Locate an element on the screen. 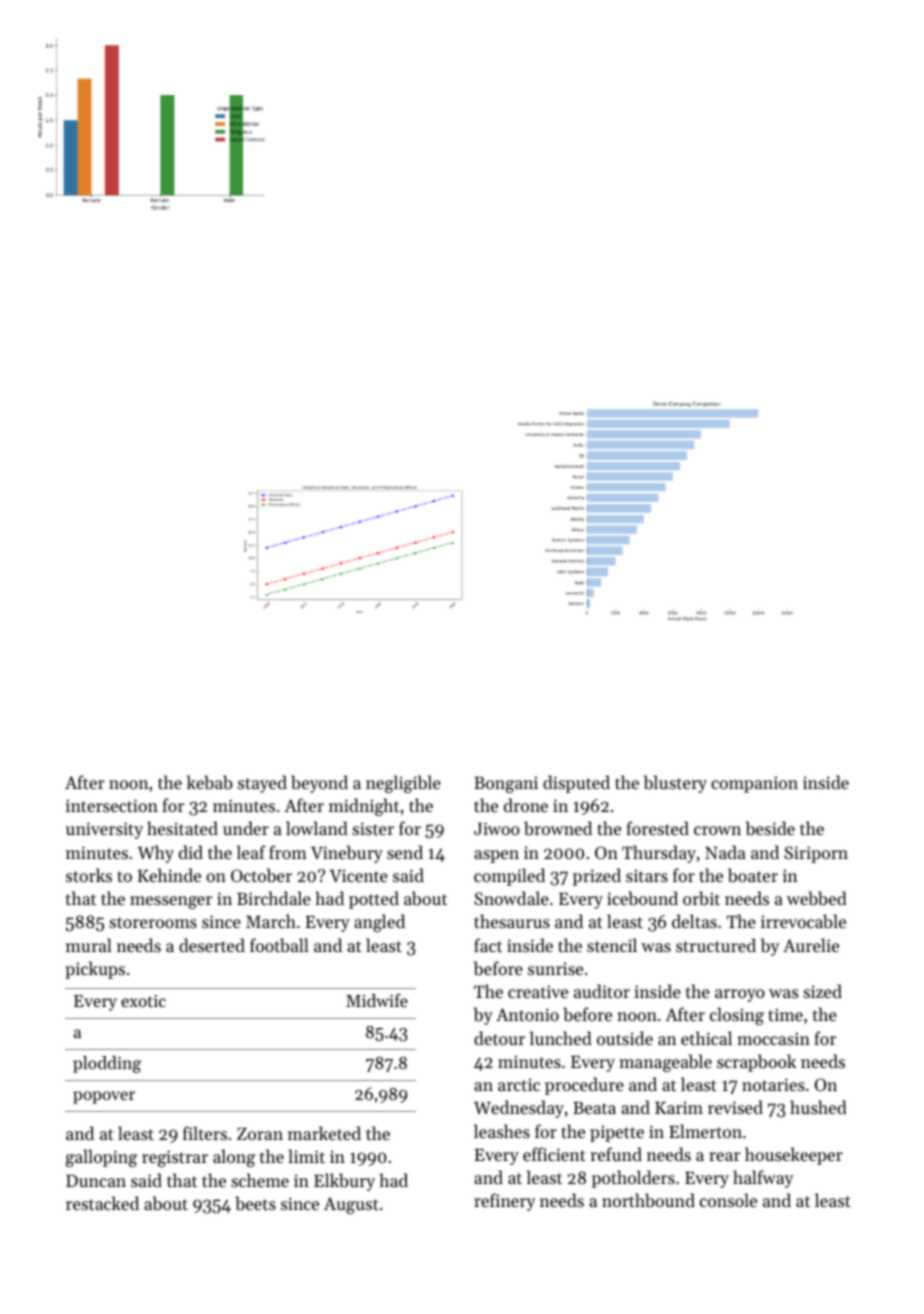 The width and height of the screenshot is (924, 1314). northbound is located at coordinates (648, 1200).
